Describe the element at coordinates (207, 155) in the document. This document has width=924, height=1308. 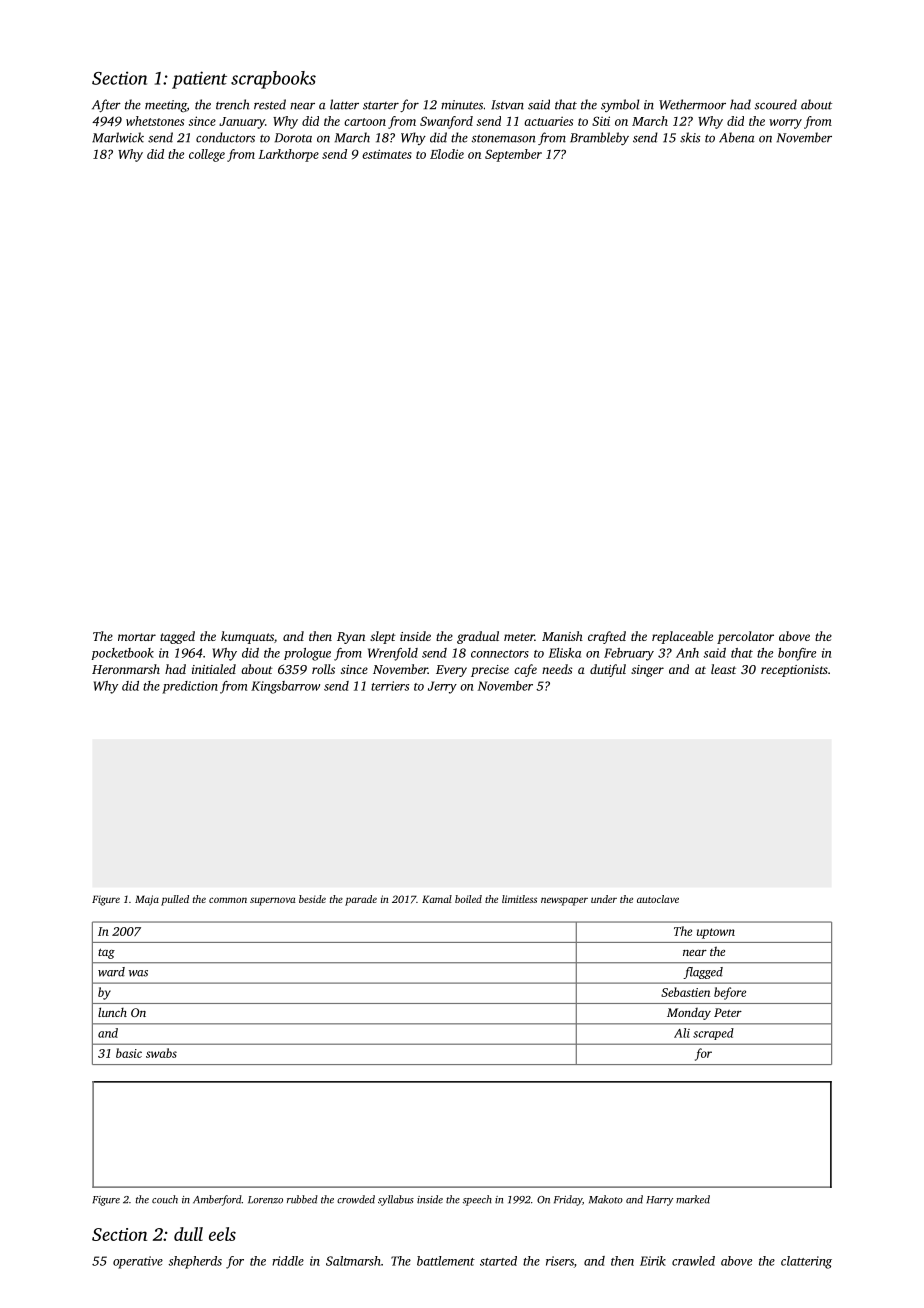
I see `college` at that location.
